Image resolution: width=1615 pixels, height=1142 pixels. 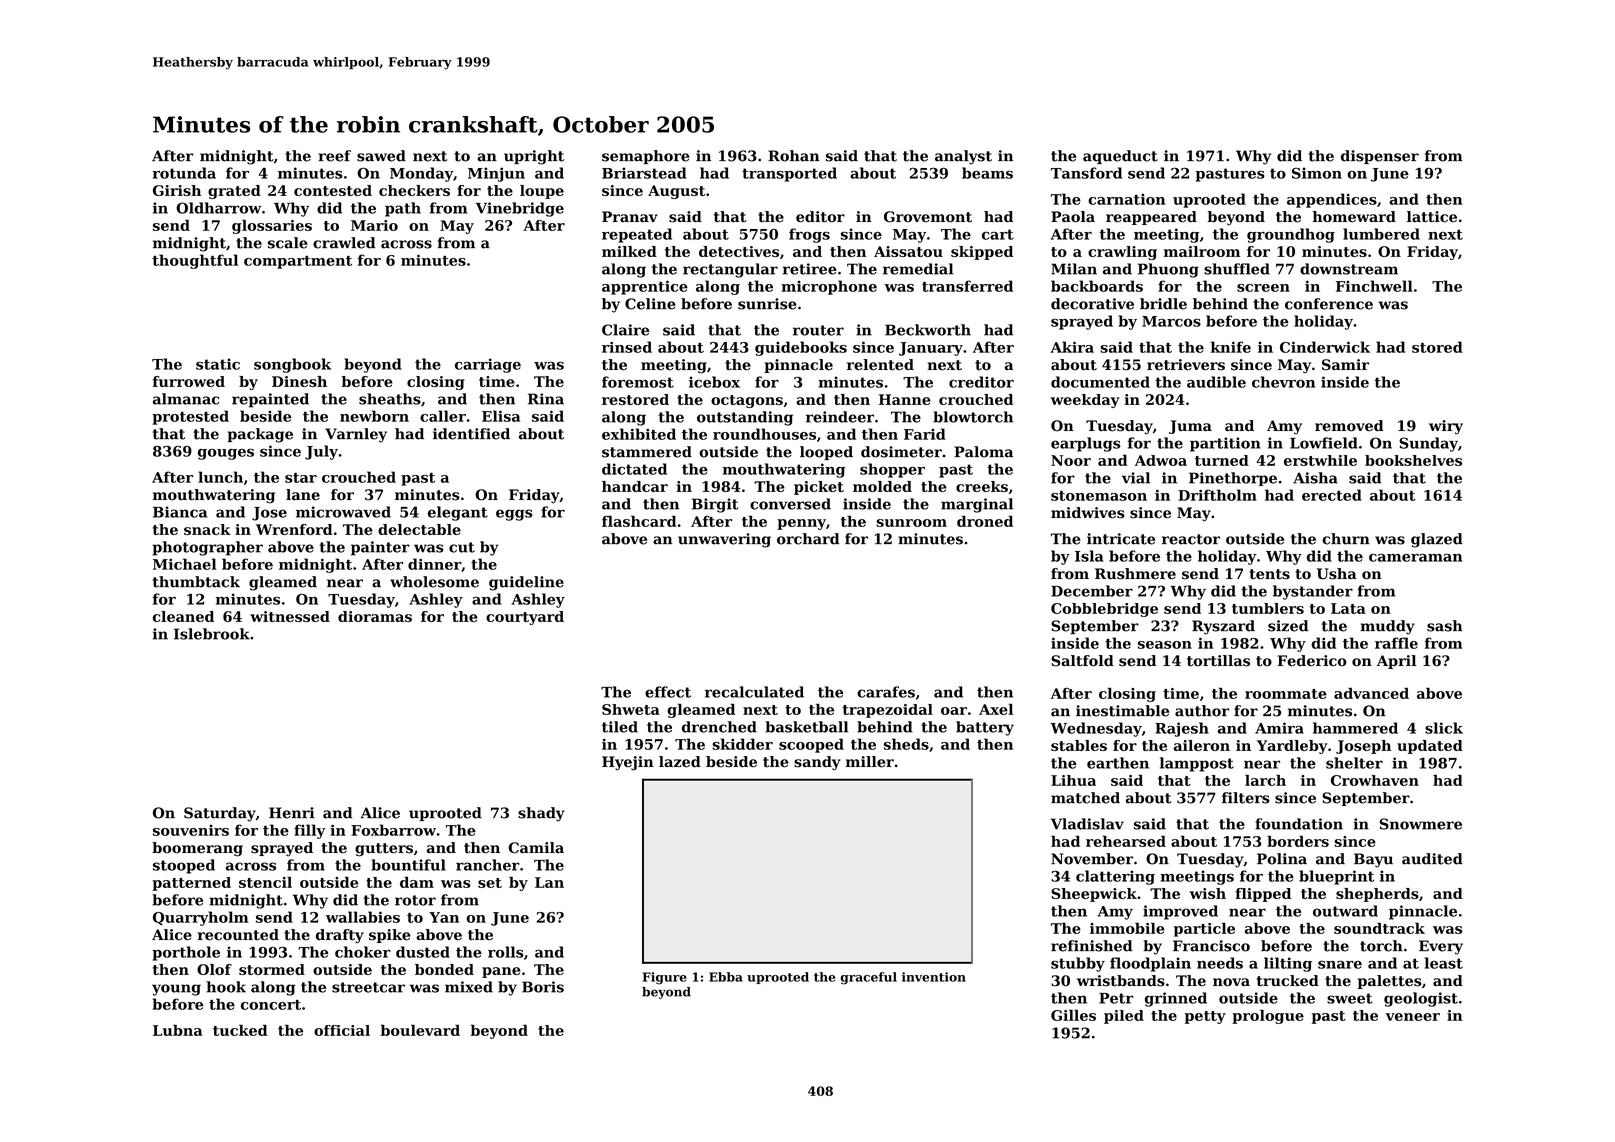 What do you see at coordinates (1218, 661) in the page?
I see `tortillas` at bounding box center [1218, 661].
